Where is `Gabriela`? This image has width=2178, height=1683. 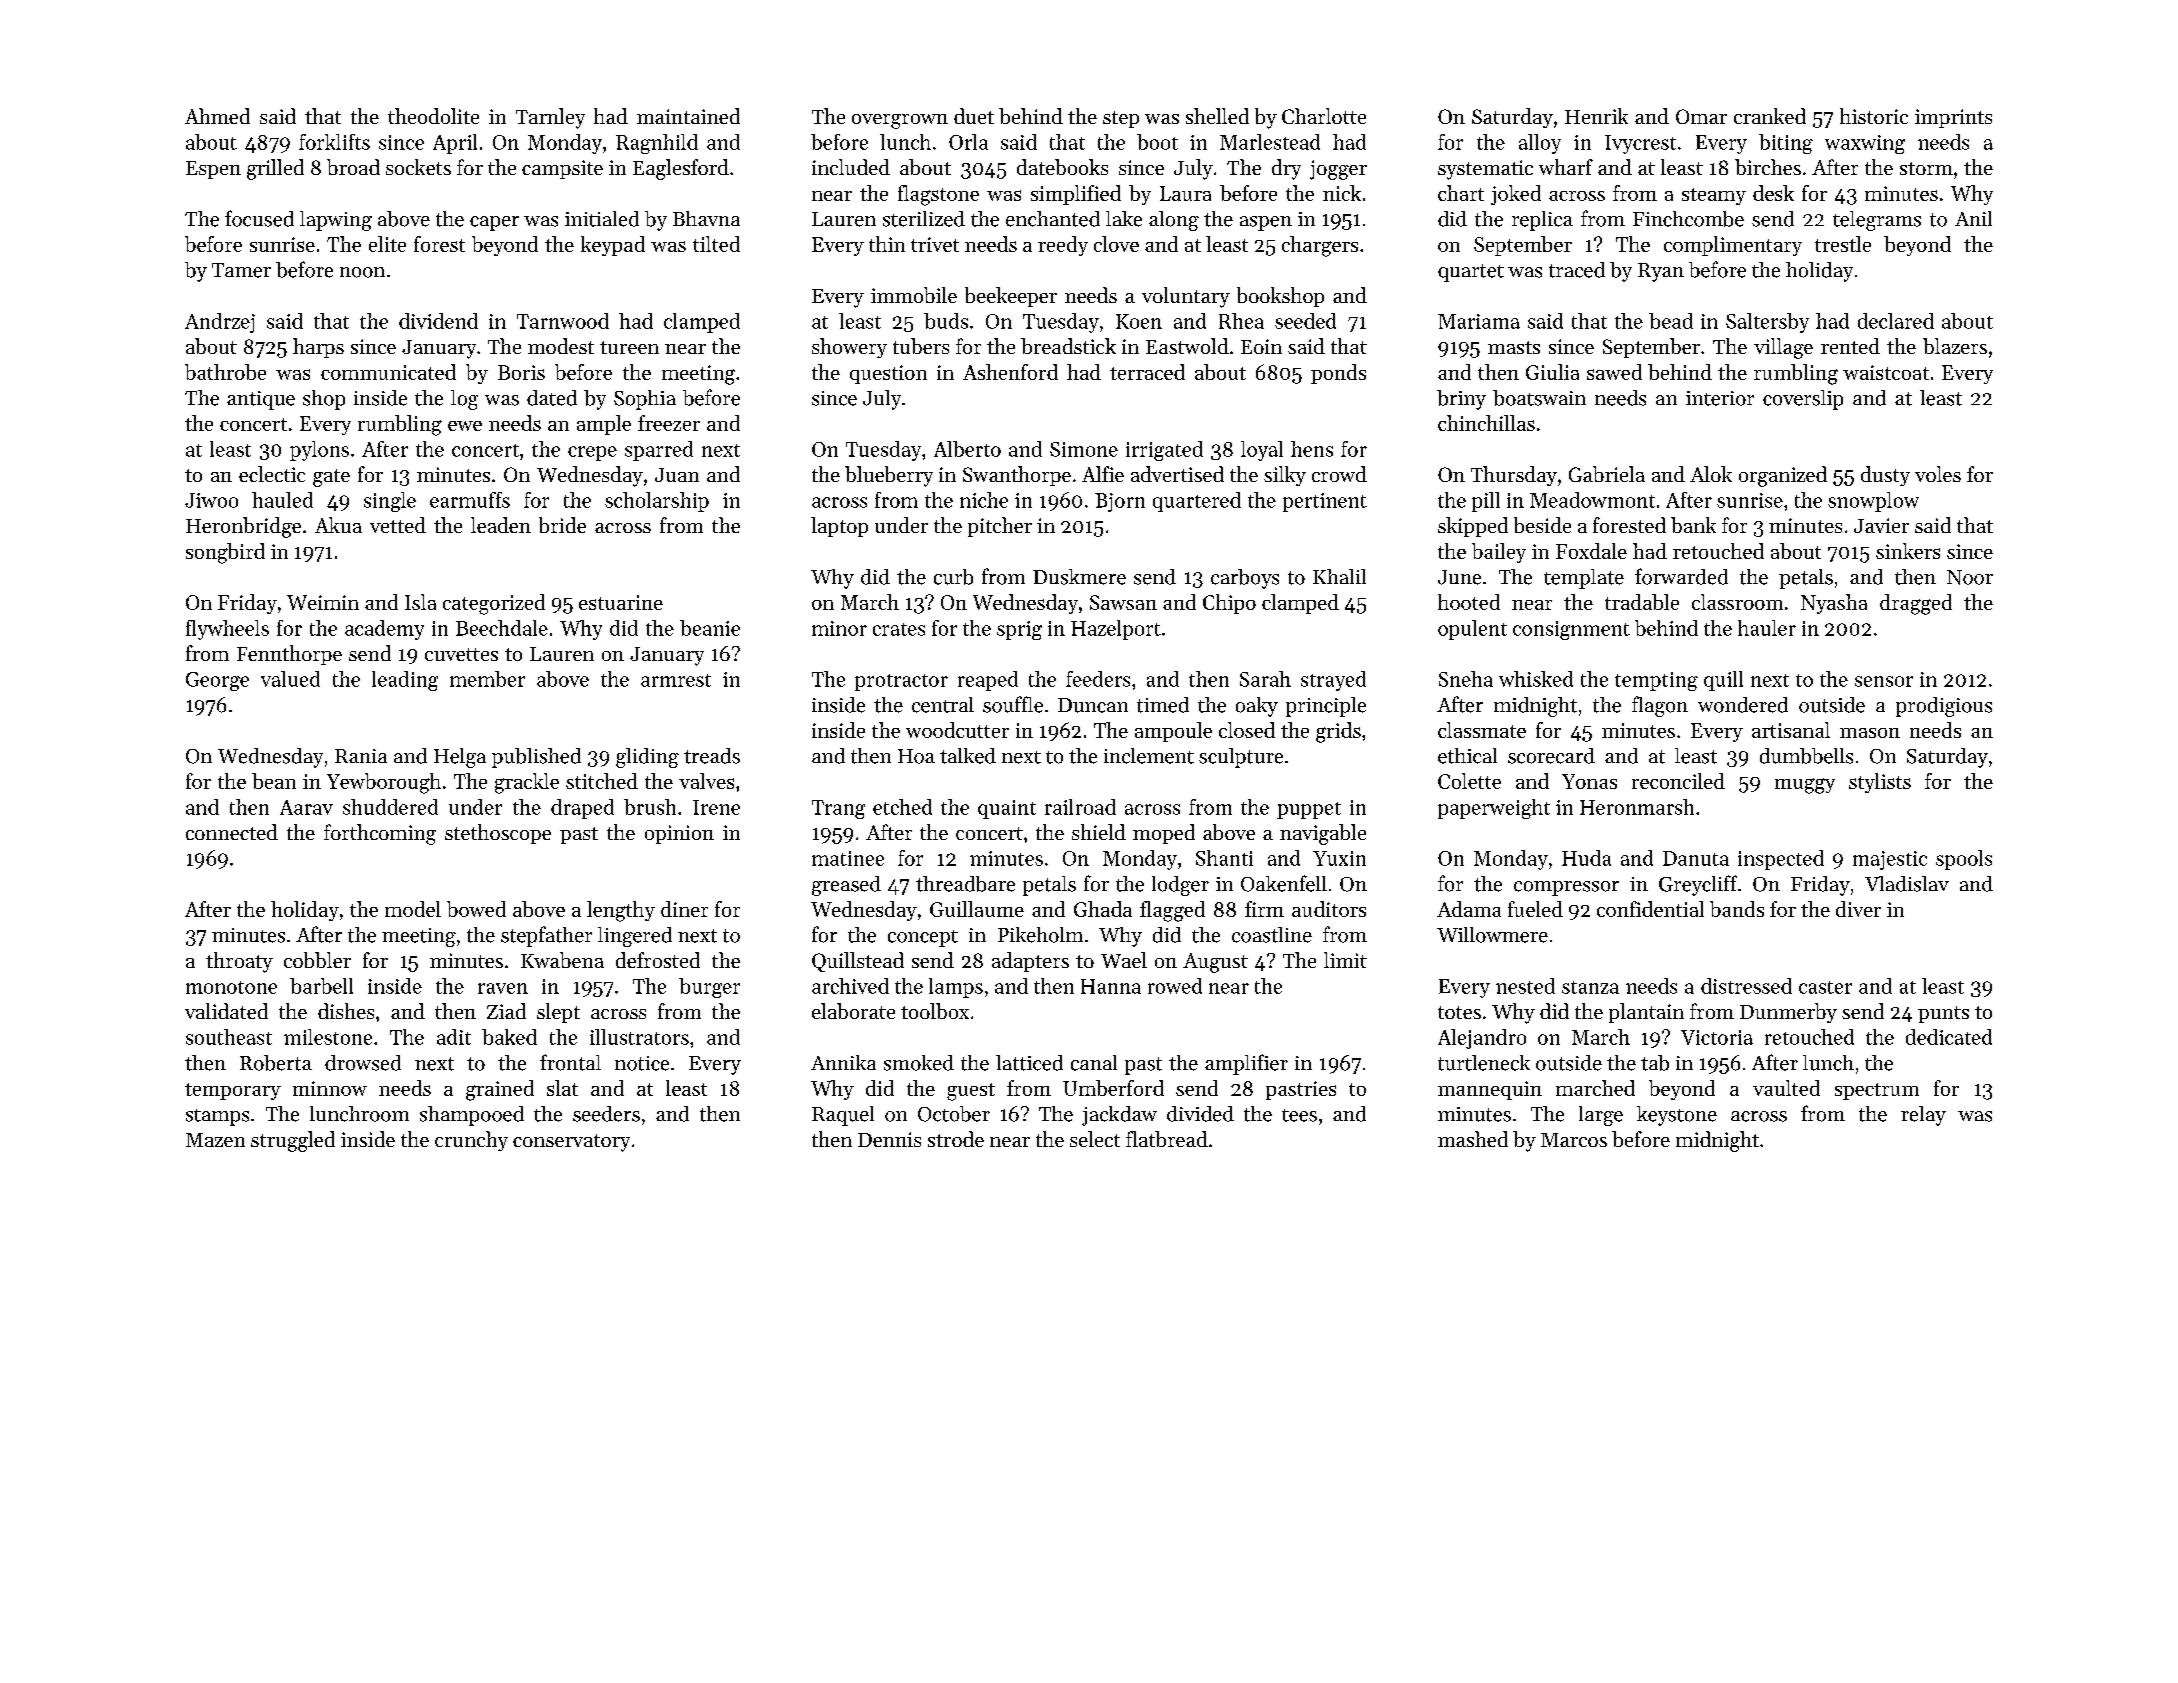 Gabriela is located at coordinates (1607, 474).
